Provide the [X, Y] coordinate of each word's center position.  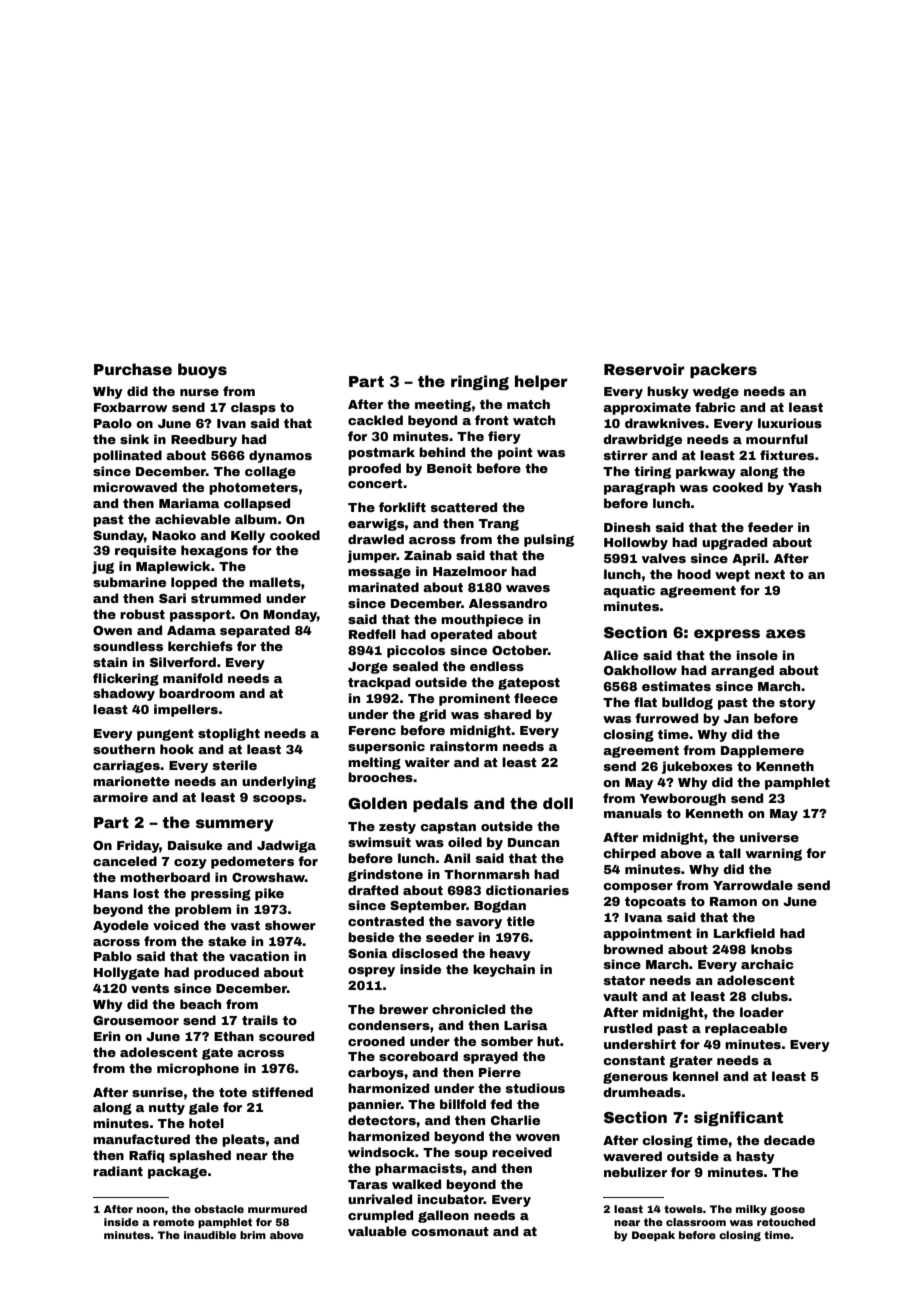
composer [638, 888]
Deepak [653, 1236]
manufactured [141, 1139]
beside [371, 937]
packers [723, 370]
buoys [202, 371]
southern [124, 749]
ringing [480, 382]
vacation [259, 956]
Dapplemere [762, 751]
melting [374, 763]
